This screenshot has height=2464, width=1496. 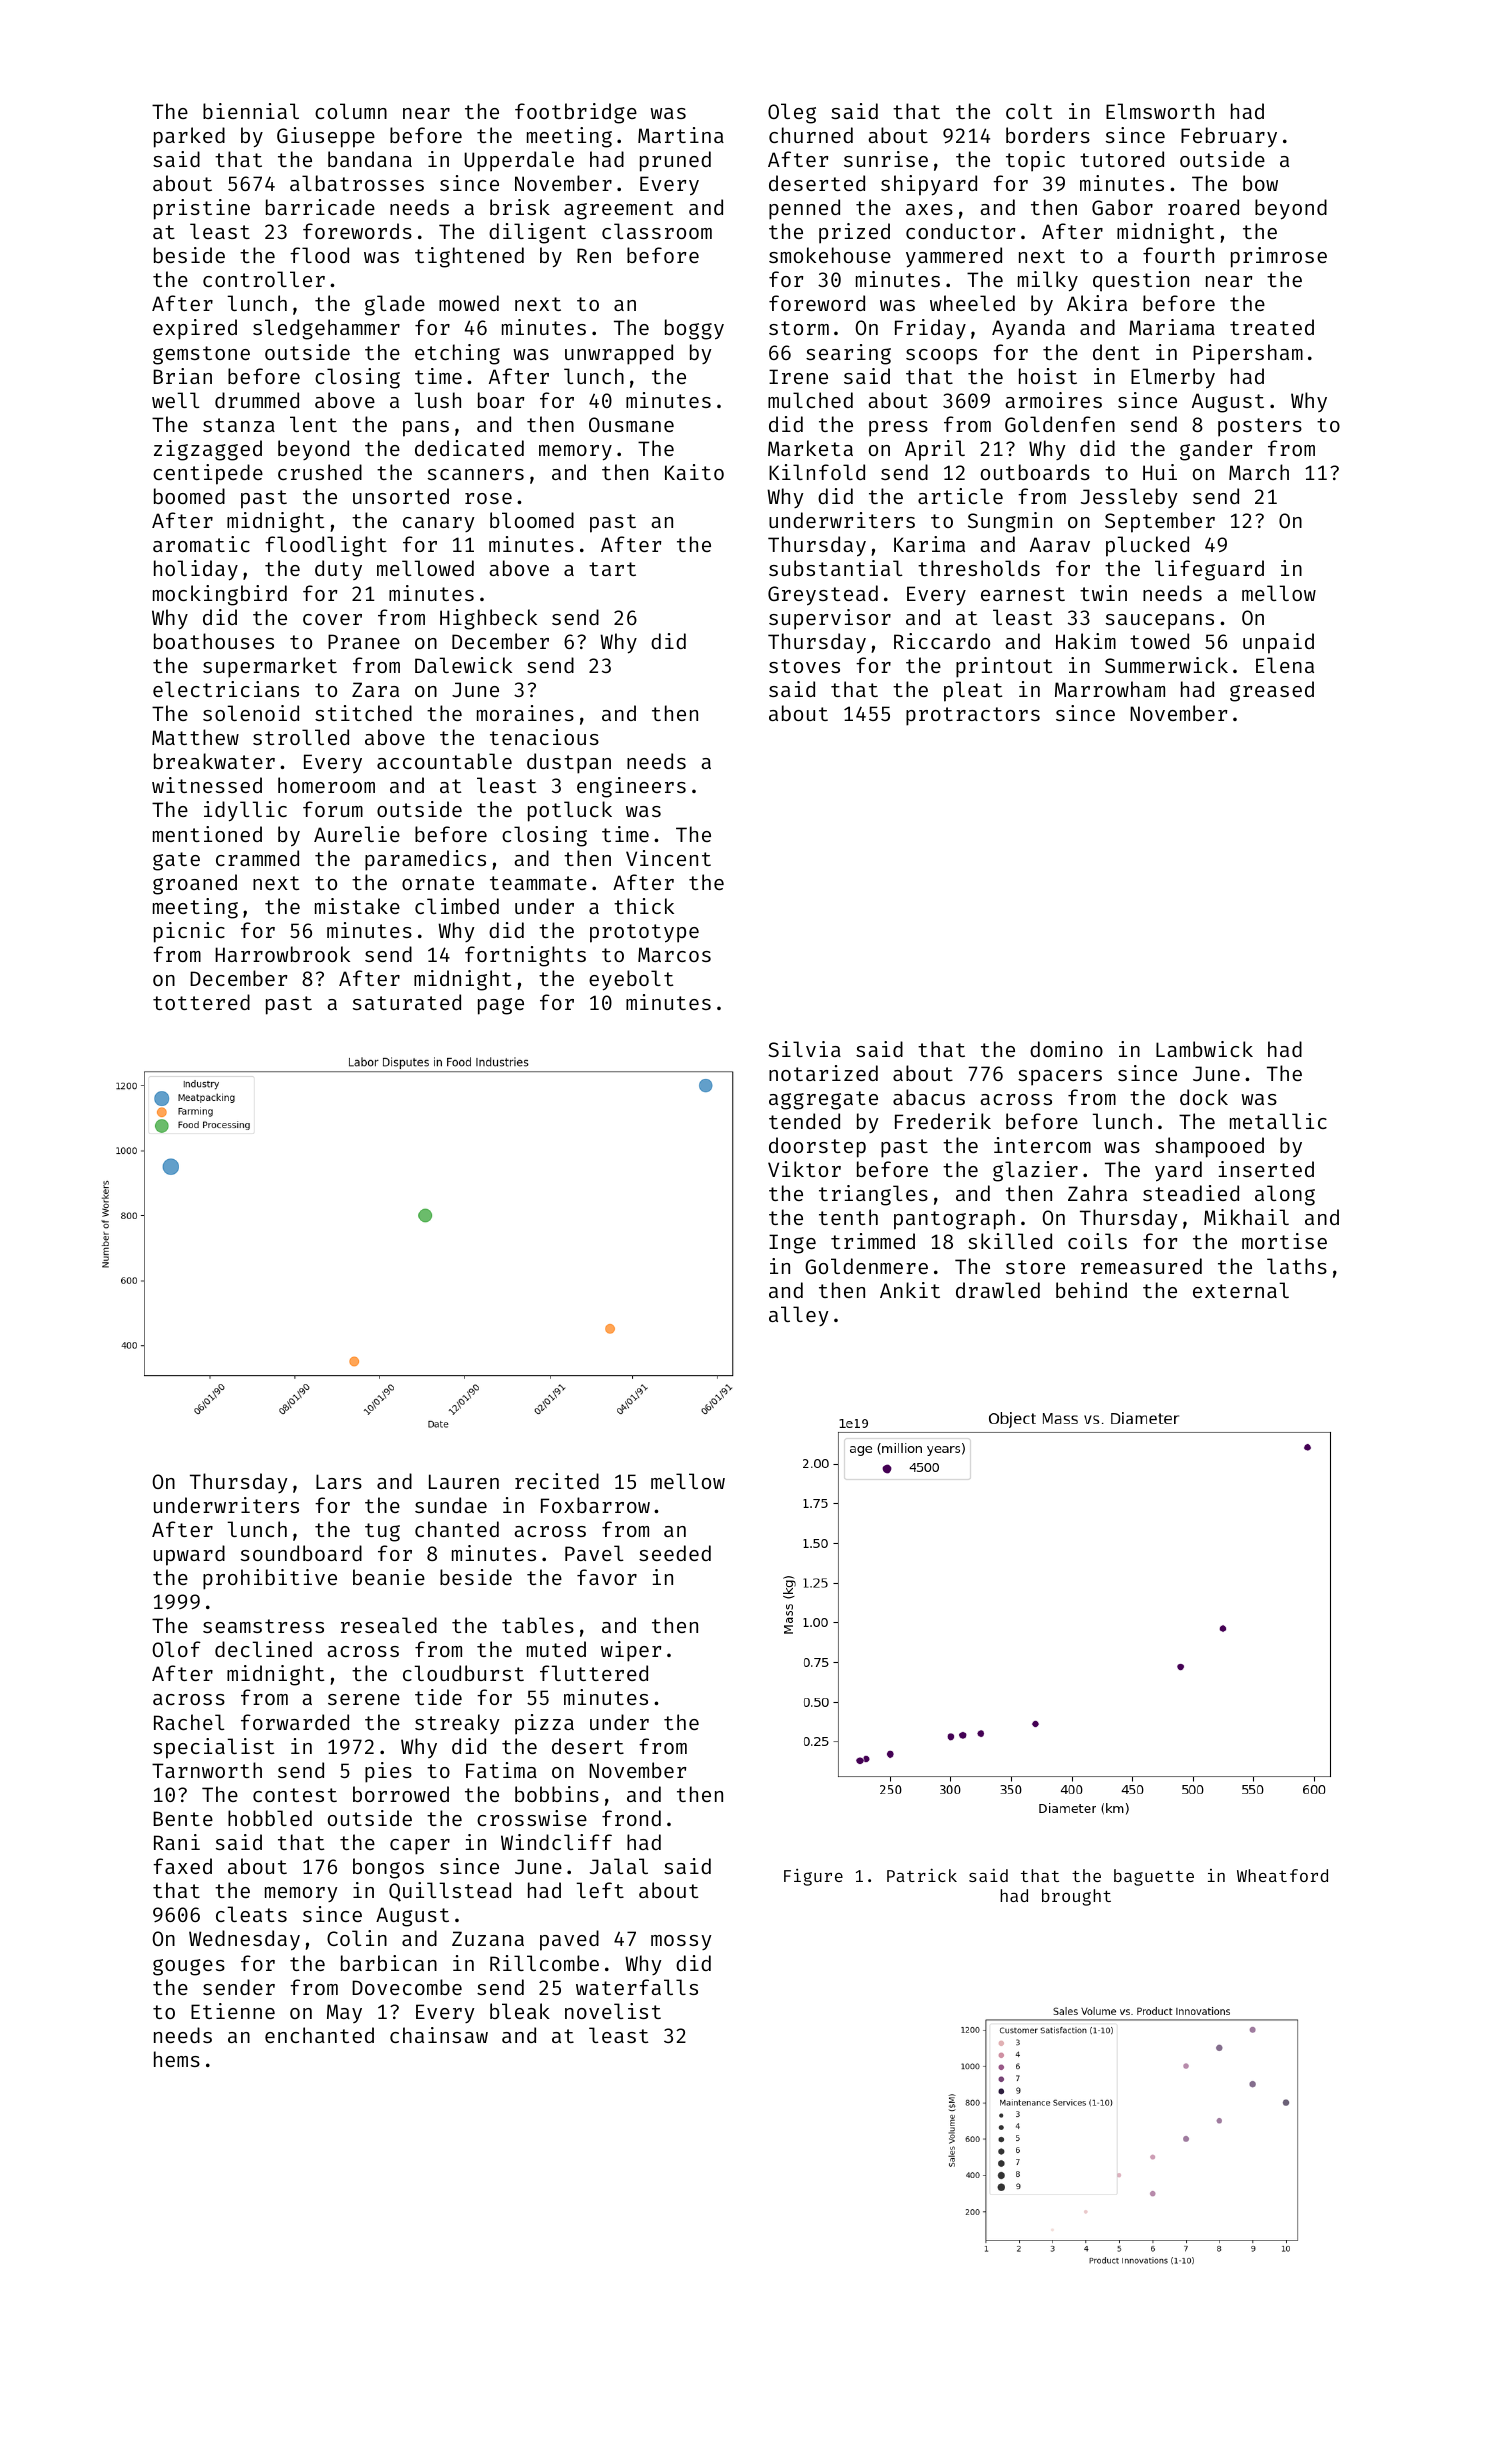 What do you see at coordinates (1160, 111) in the screenshot?
I see `Elmsworth` at bounding box center [1160, 111].
